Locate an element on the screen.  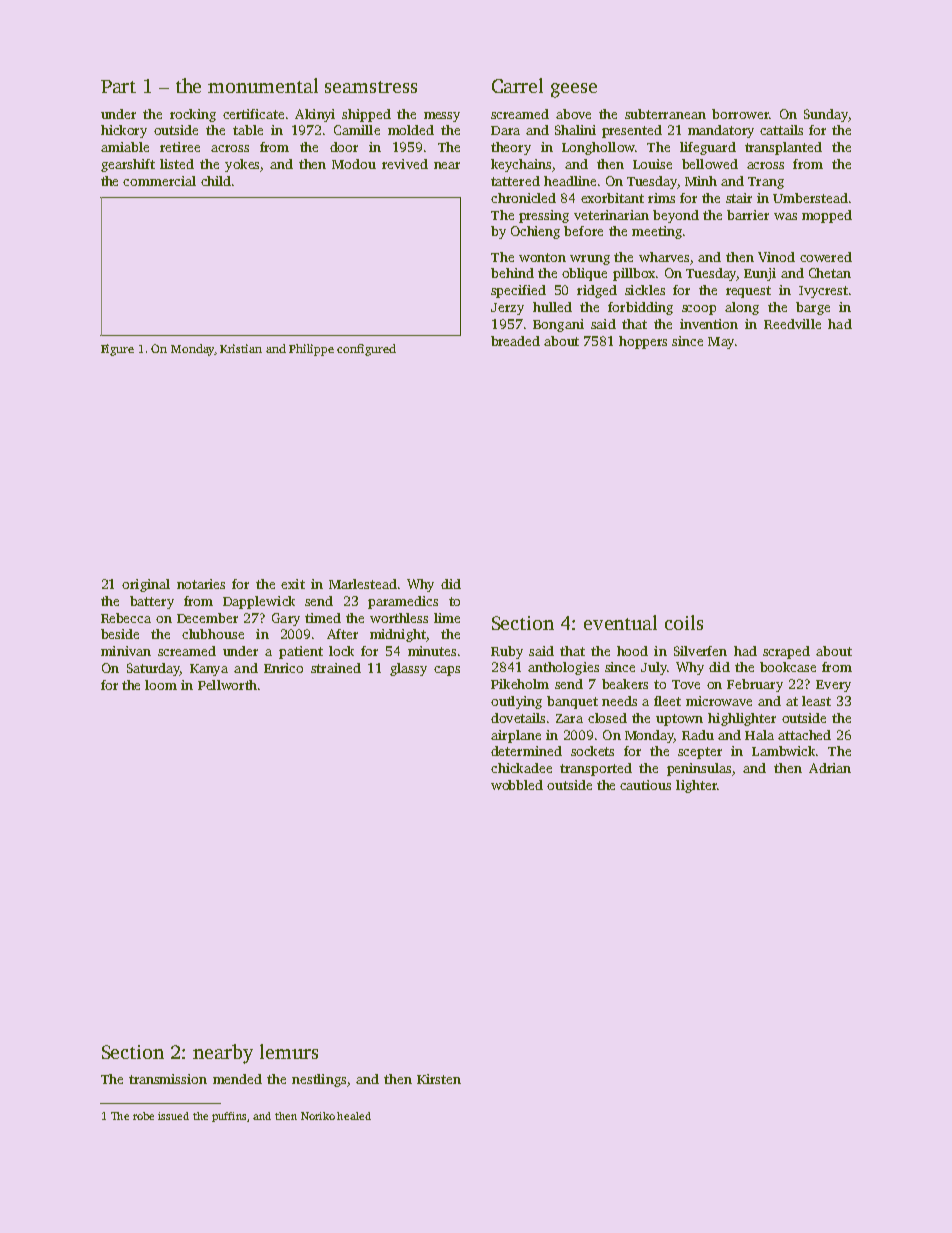
original is located at coordinates (146, 585).
